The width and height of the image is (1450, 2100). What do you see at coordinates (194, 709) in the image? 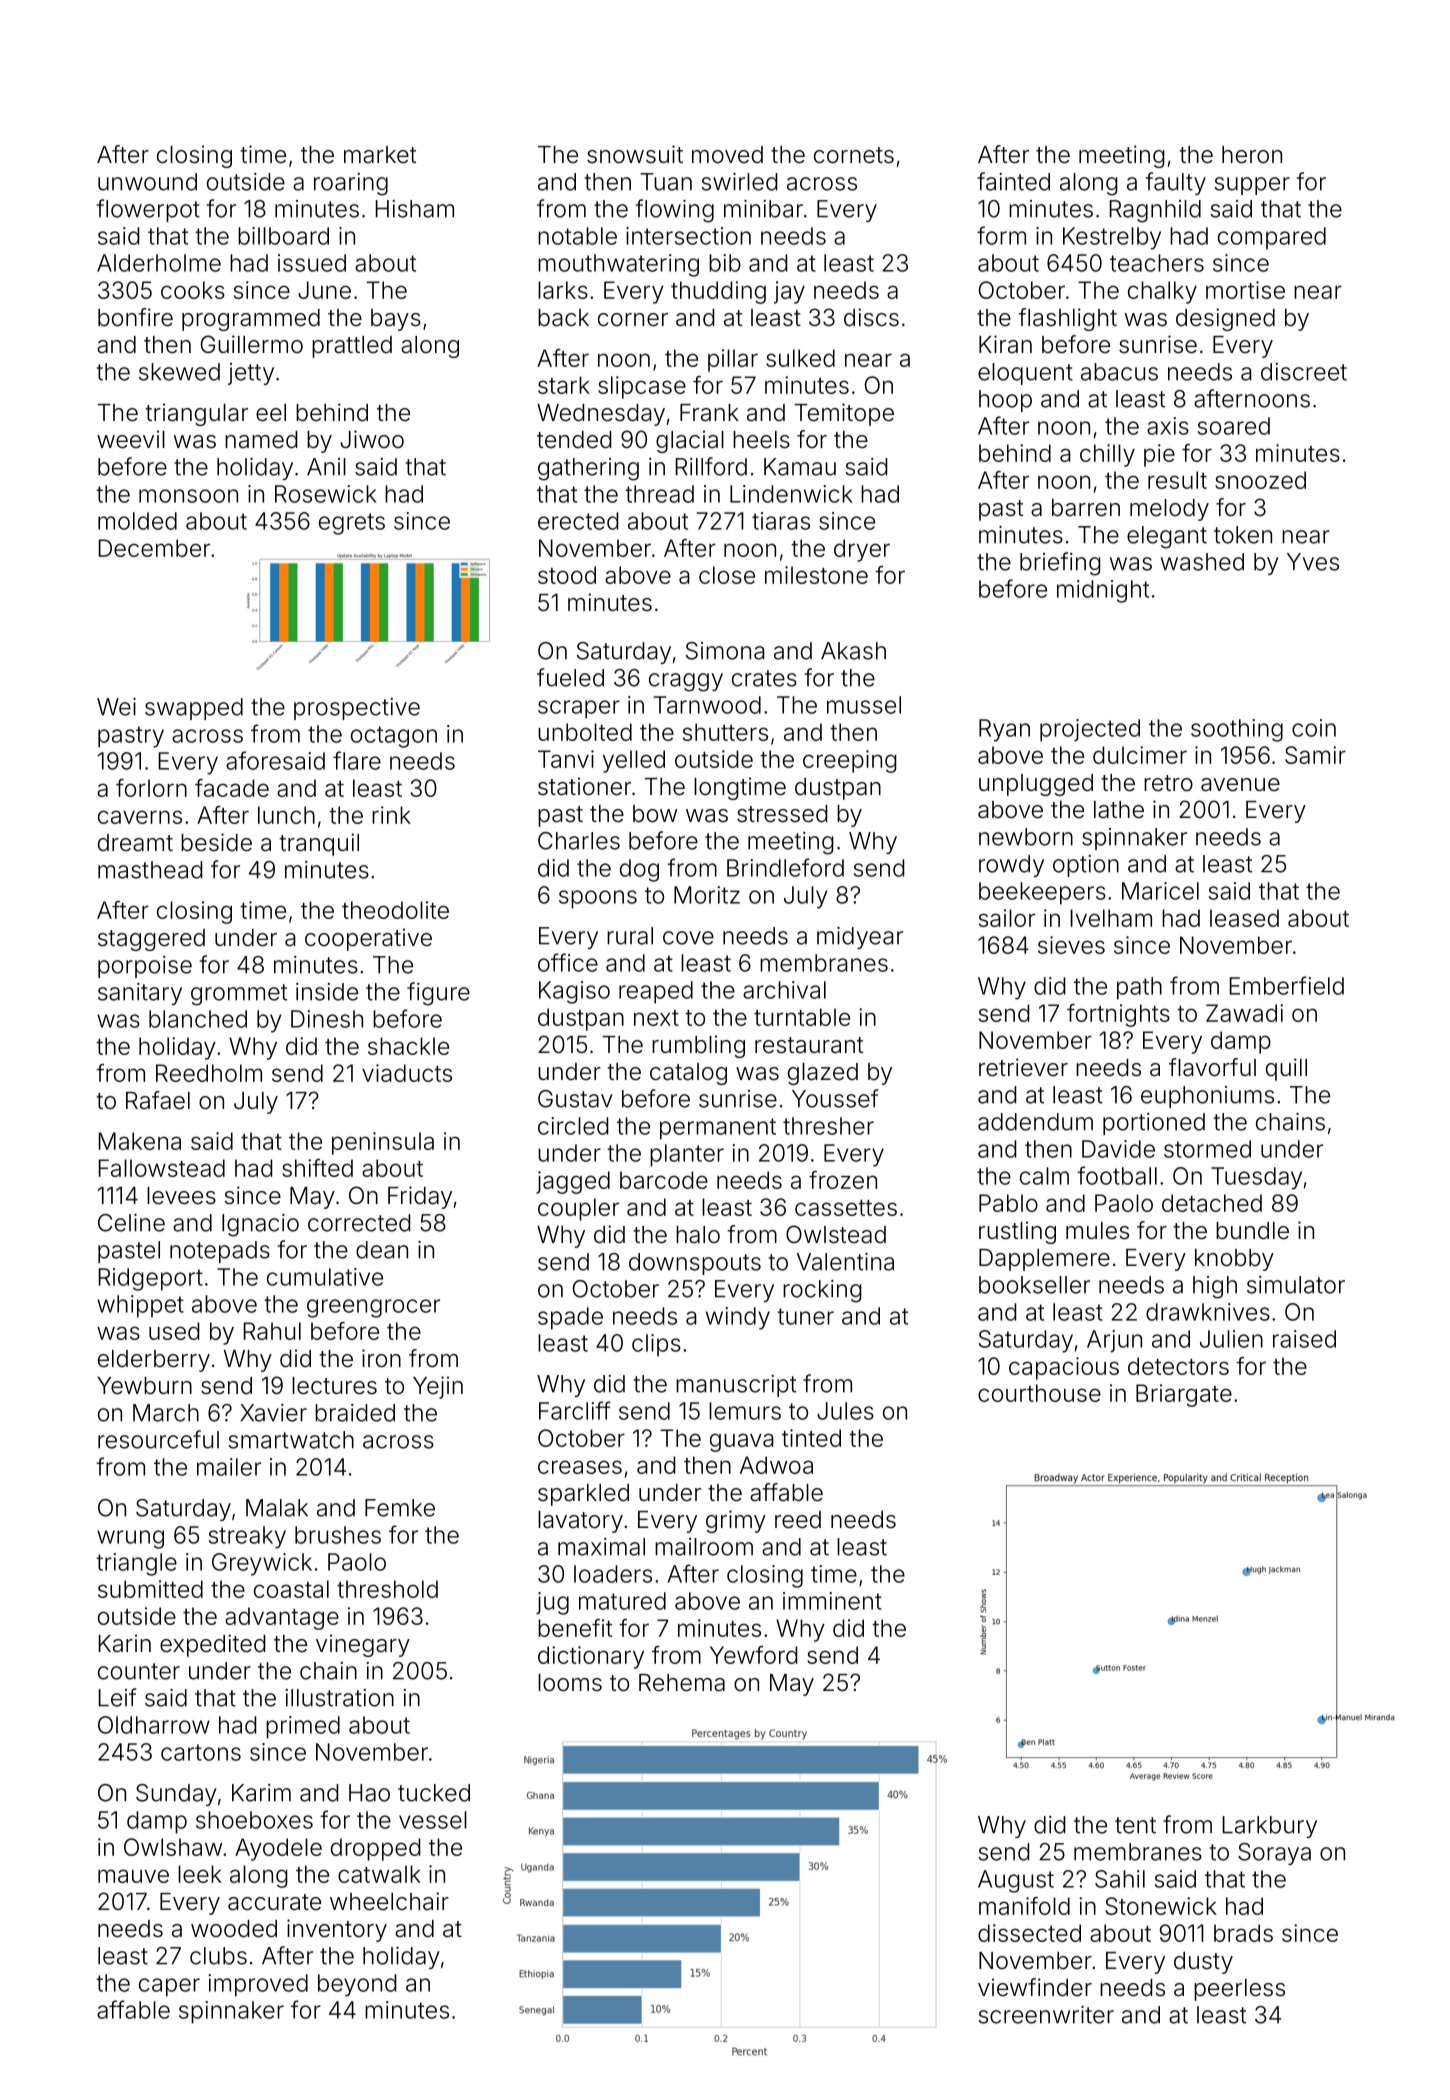
I see `swapped` at bounding box center [194, 709].
